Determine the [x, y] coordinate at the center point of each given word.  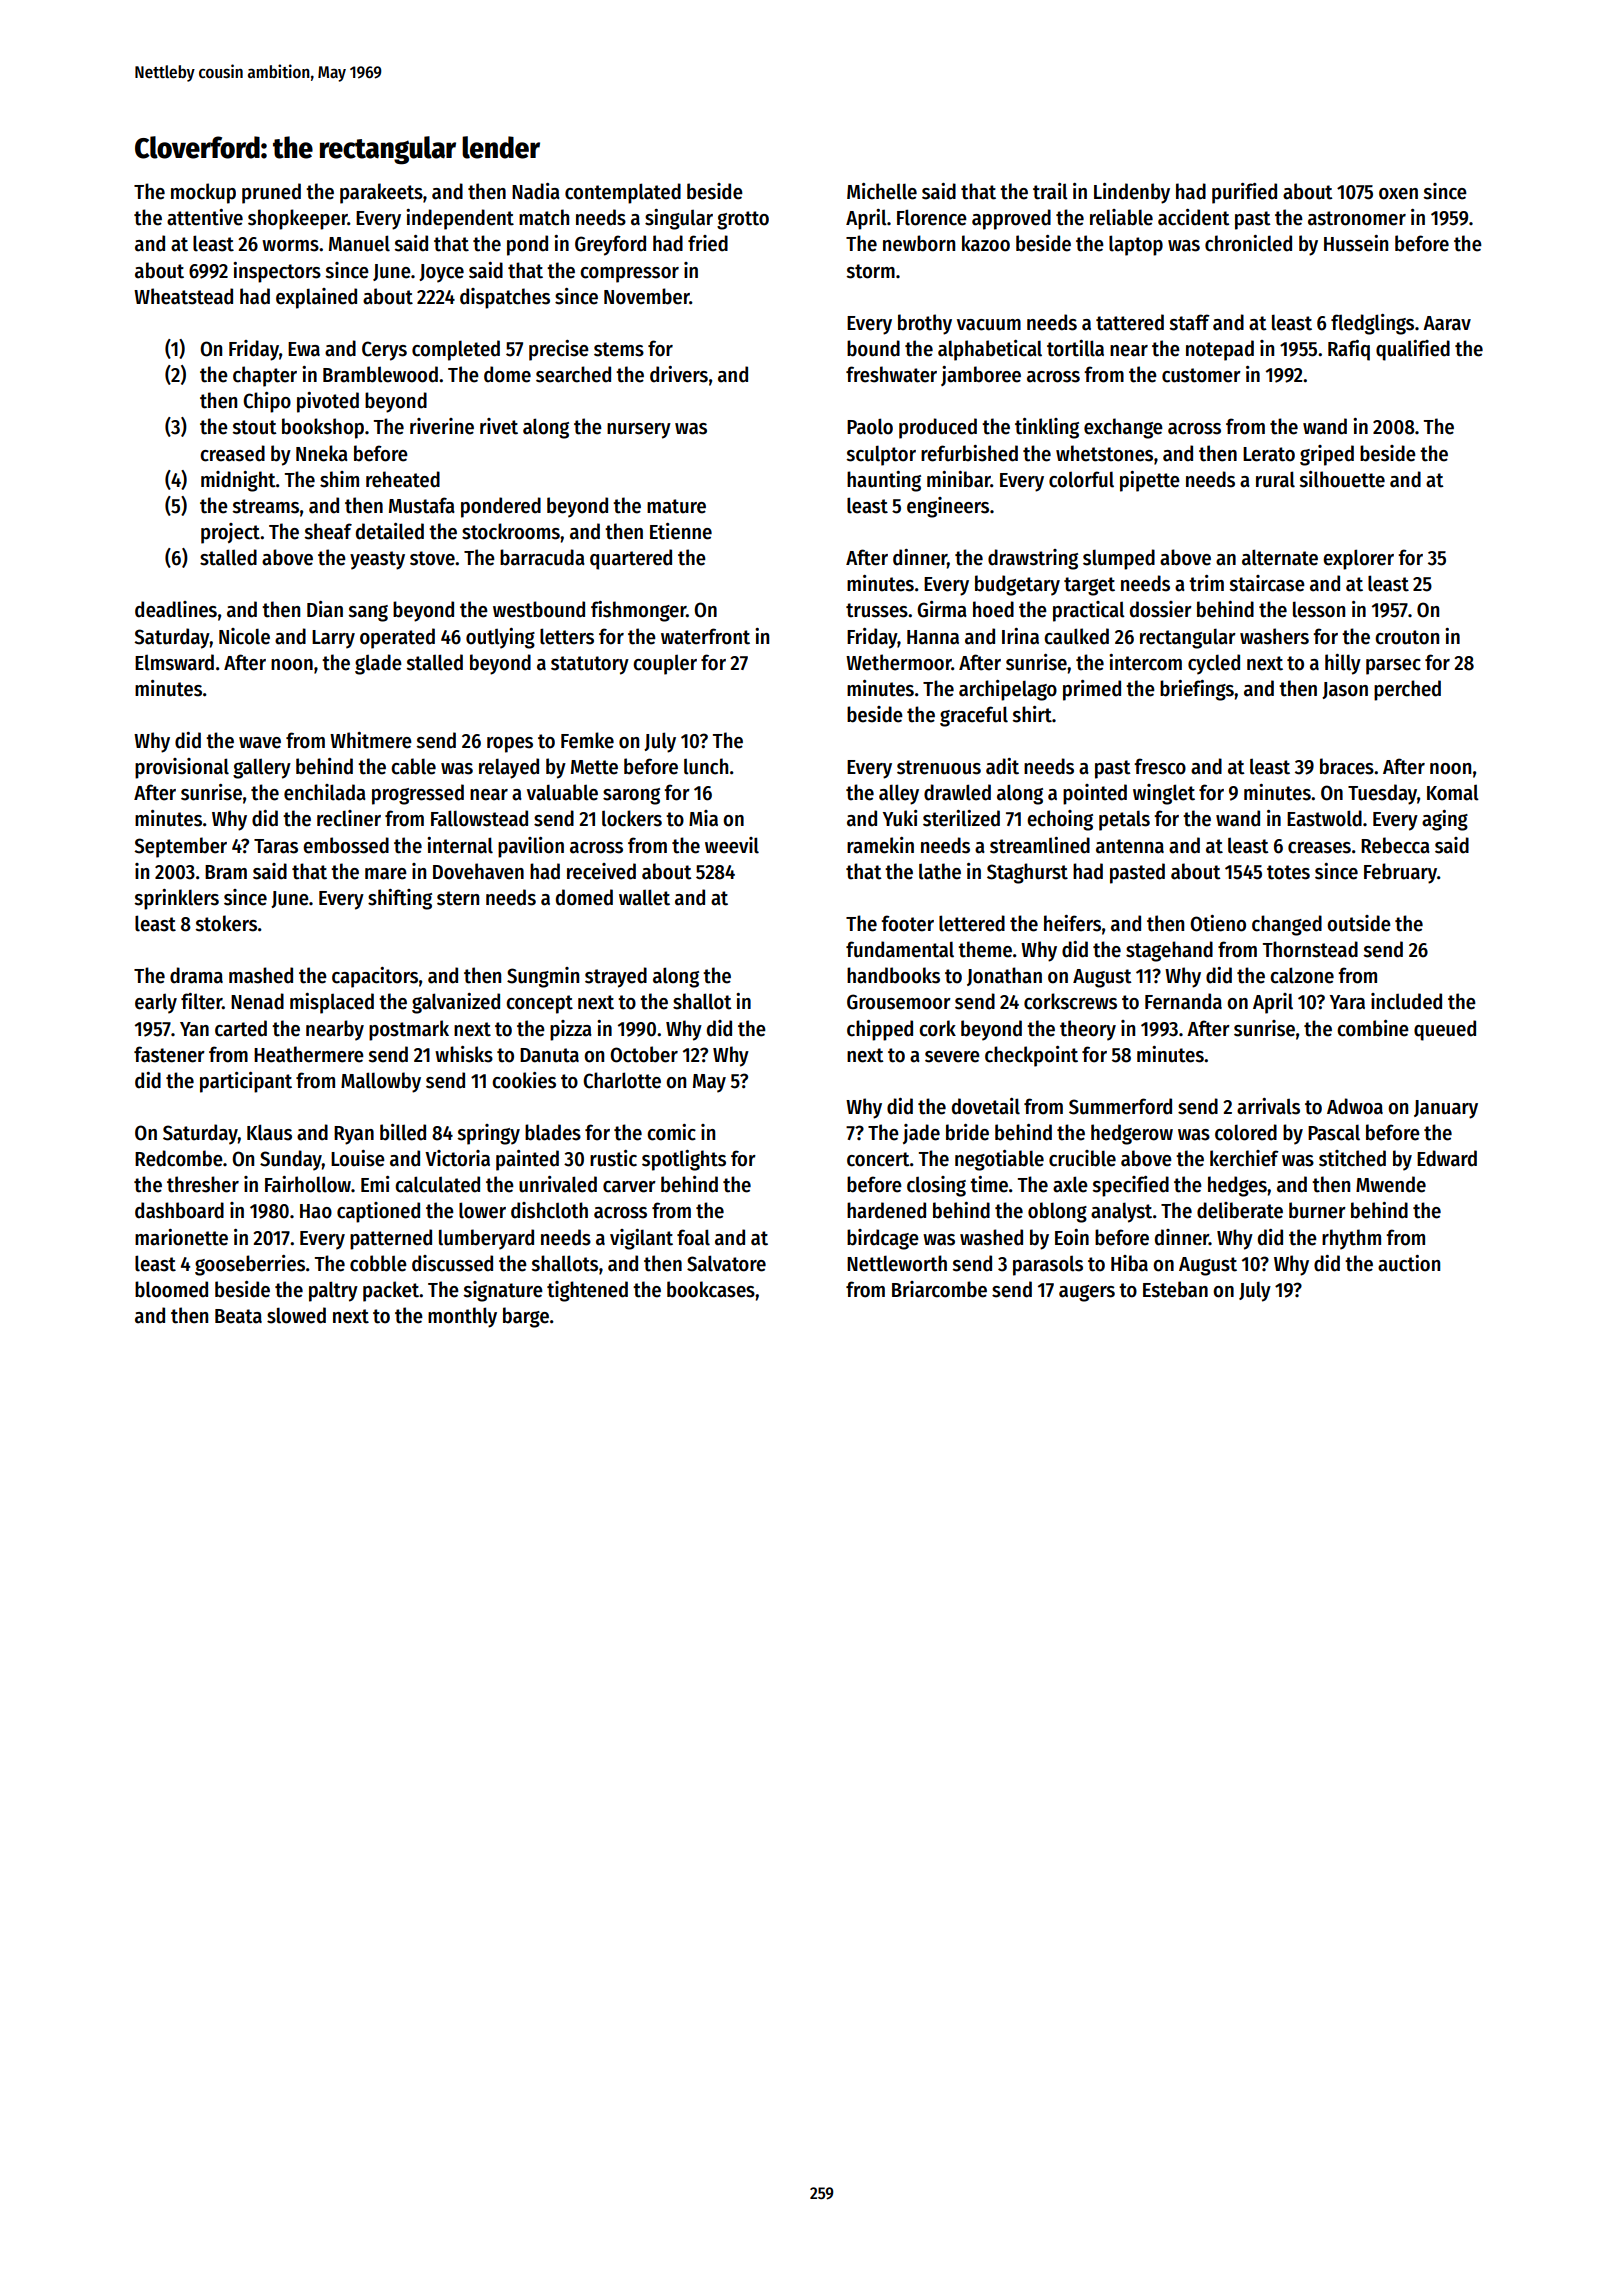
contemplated [623, 193]
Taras [276, 846]
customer [1201, 375]
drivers [679, 374]
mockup [203, 193]
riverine [442, 426]
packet [391, 1291]
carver [629, 1187]
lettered [972, 923]
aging [1445, 820]
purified [1244, 193]
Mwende [1391, 1184]
